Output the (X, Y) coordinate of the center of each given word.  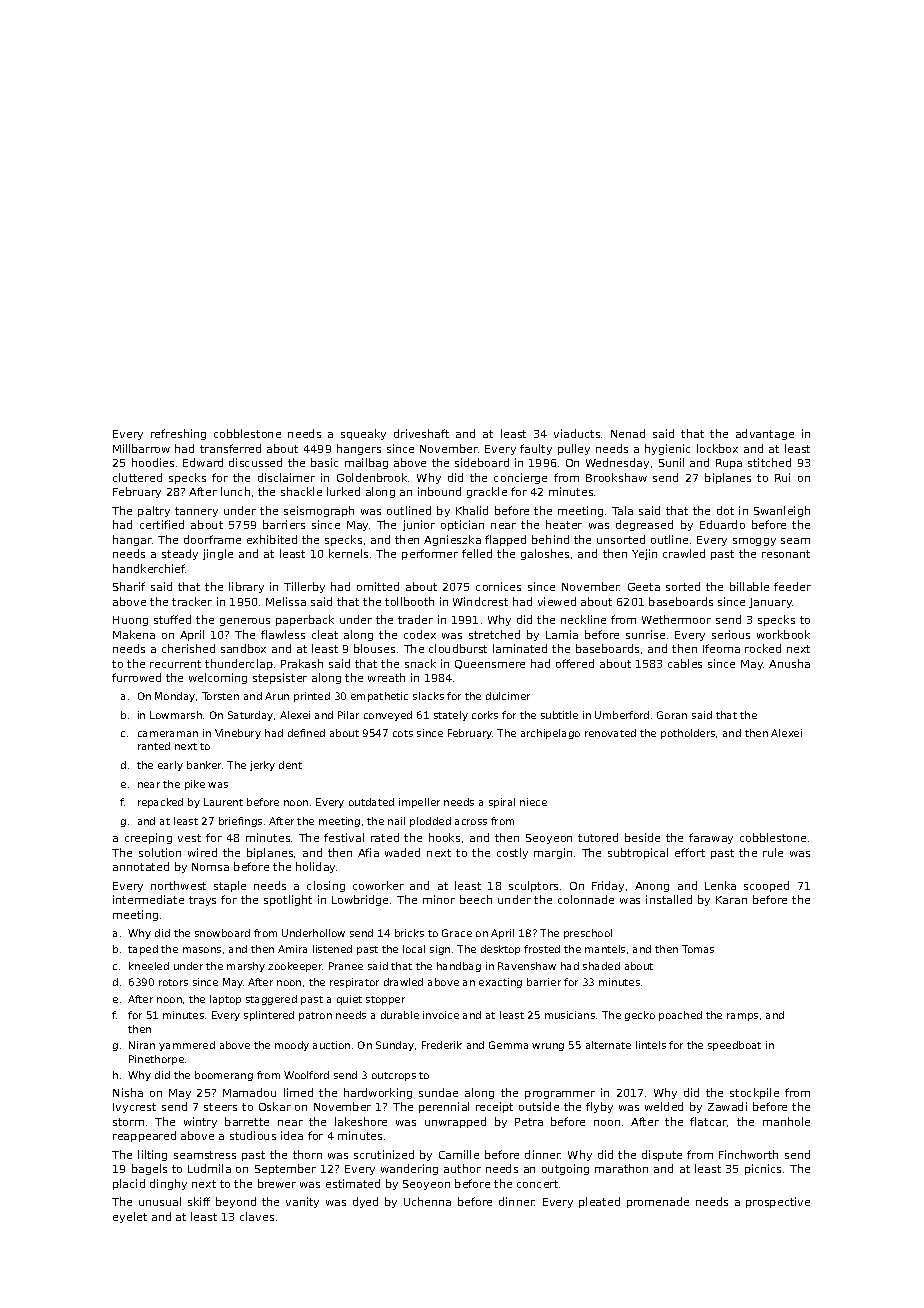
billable (749, 586)
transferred (230, 448)
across (471, 822)
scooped (766, 886)
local (414, 949)
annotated (141, 866)
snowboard (222, 933)
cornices (498, 586)
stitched (769, 462)
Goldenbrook (373, 477)
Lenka (720, 885)
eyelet (130, 1217)
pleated (599, 1202)
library (246, 587)
